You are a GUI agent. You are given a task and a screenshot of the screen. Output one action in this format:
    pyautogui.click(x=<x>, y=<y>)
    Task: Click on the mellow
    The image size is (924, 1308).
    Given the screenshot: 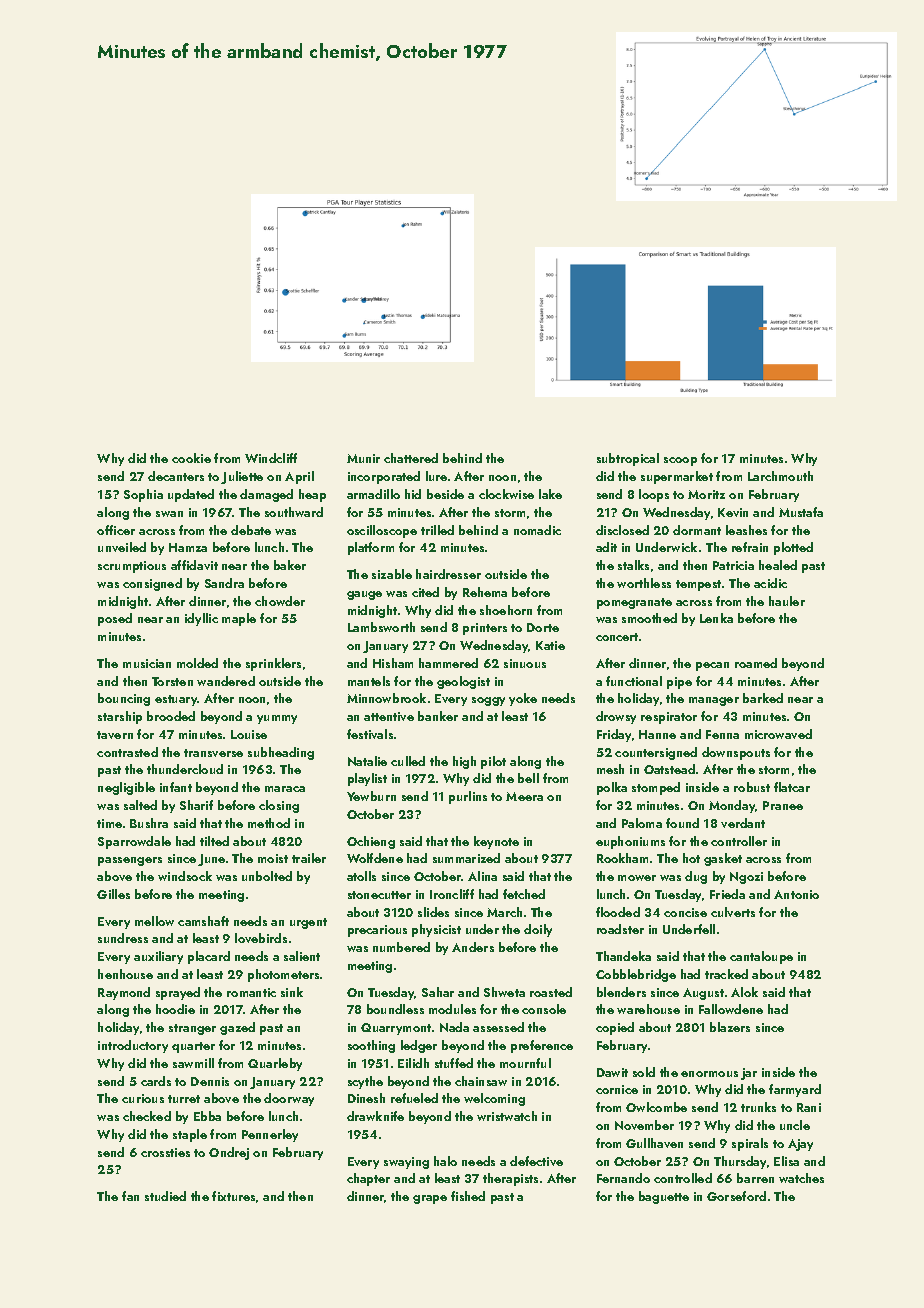 What is the action you would take?
    pyautogui.click(x=154, y=921)
